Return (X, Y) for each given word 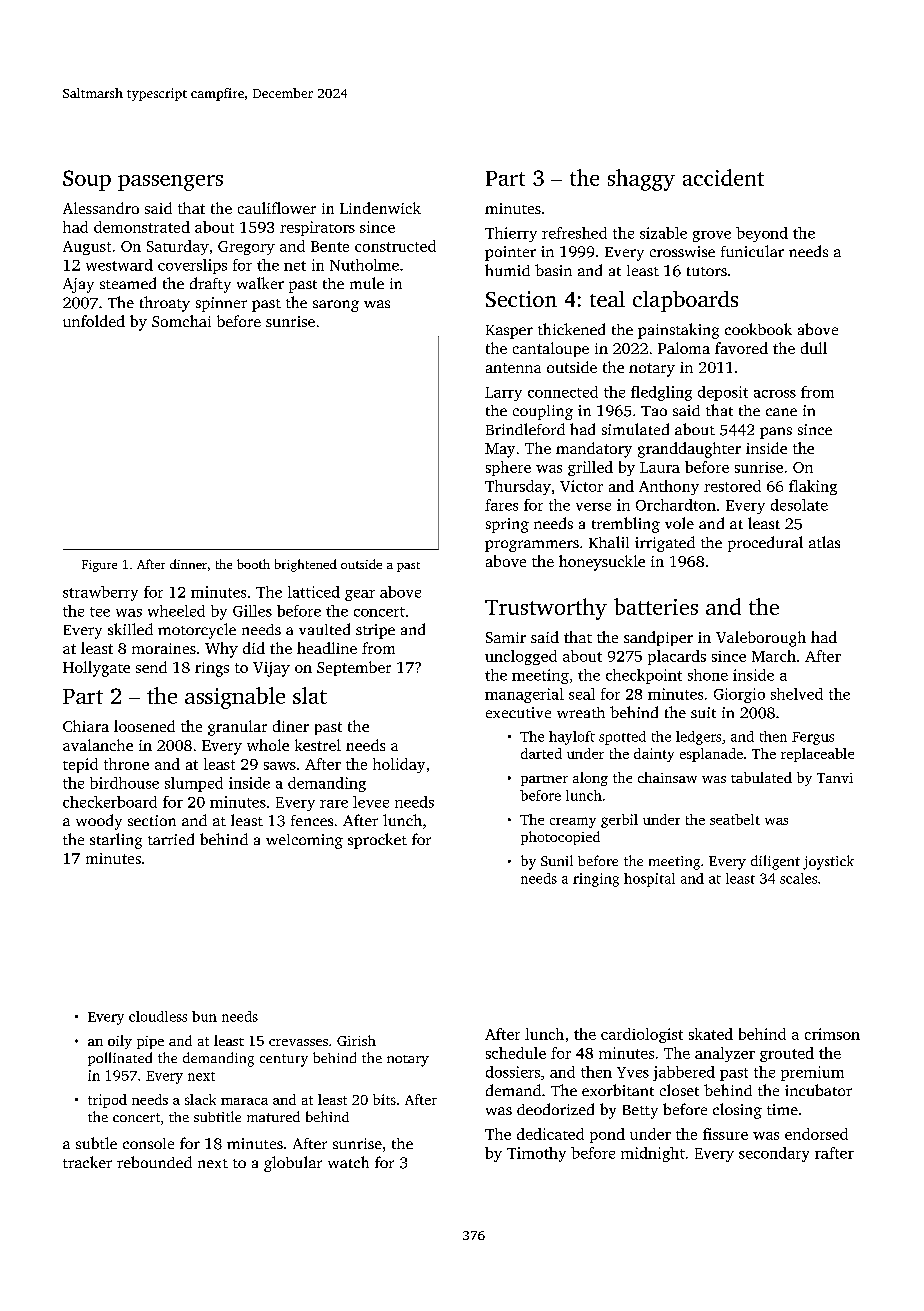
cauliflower (277, 208)
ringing (596, 880)
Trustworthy (546, 609)
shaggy (641, 180)
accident (723, 177)
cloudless (158, 1016)
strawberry (100, 593)
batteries (656, 606)
